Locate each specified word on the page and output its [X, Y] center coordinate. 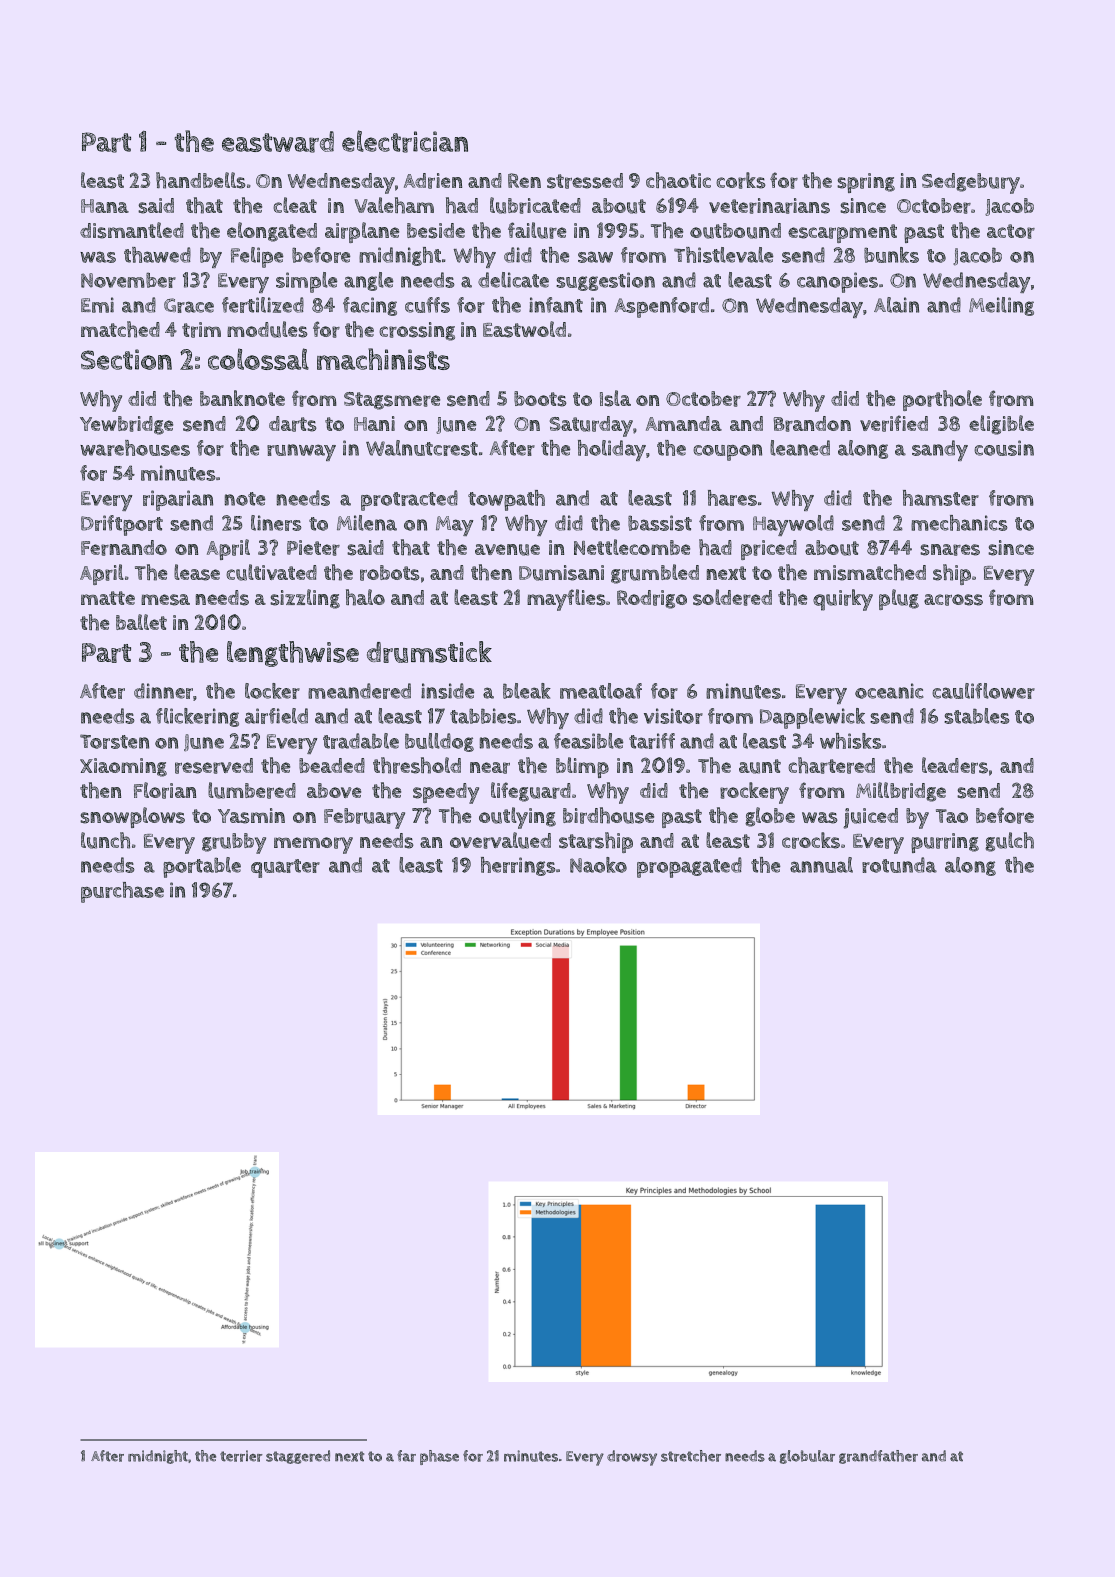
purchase [122, 892]
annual [821, 865]
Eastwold [524, 329]
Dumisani [561, 573]
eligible [1001, 425]
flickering [197, 717]
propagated [689, 867]
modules [267, 329]
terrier [241, 1456]
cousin [1004, 448]
